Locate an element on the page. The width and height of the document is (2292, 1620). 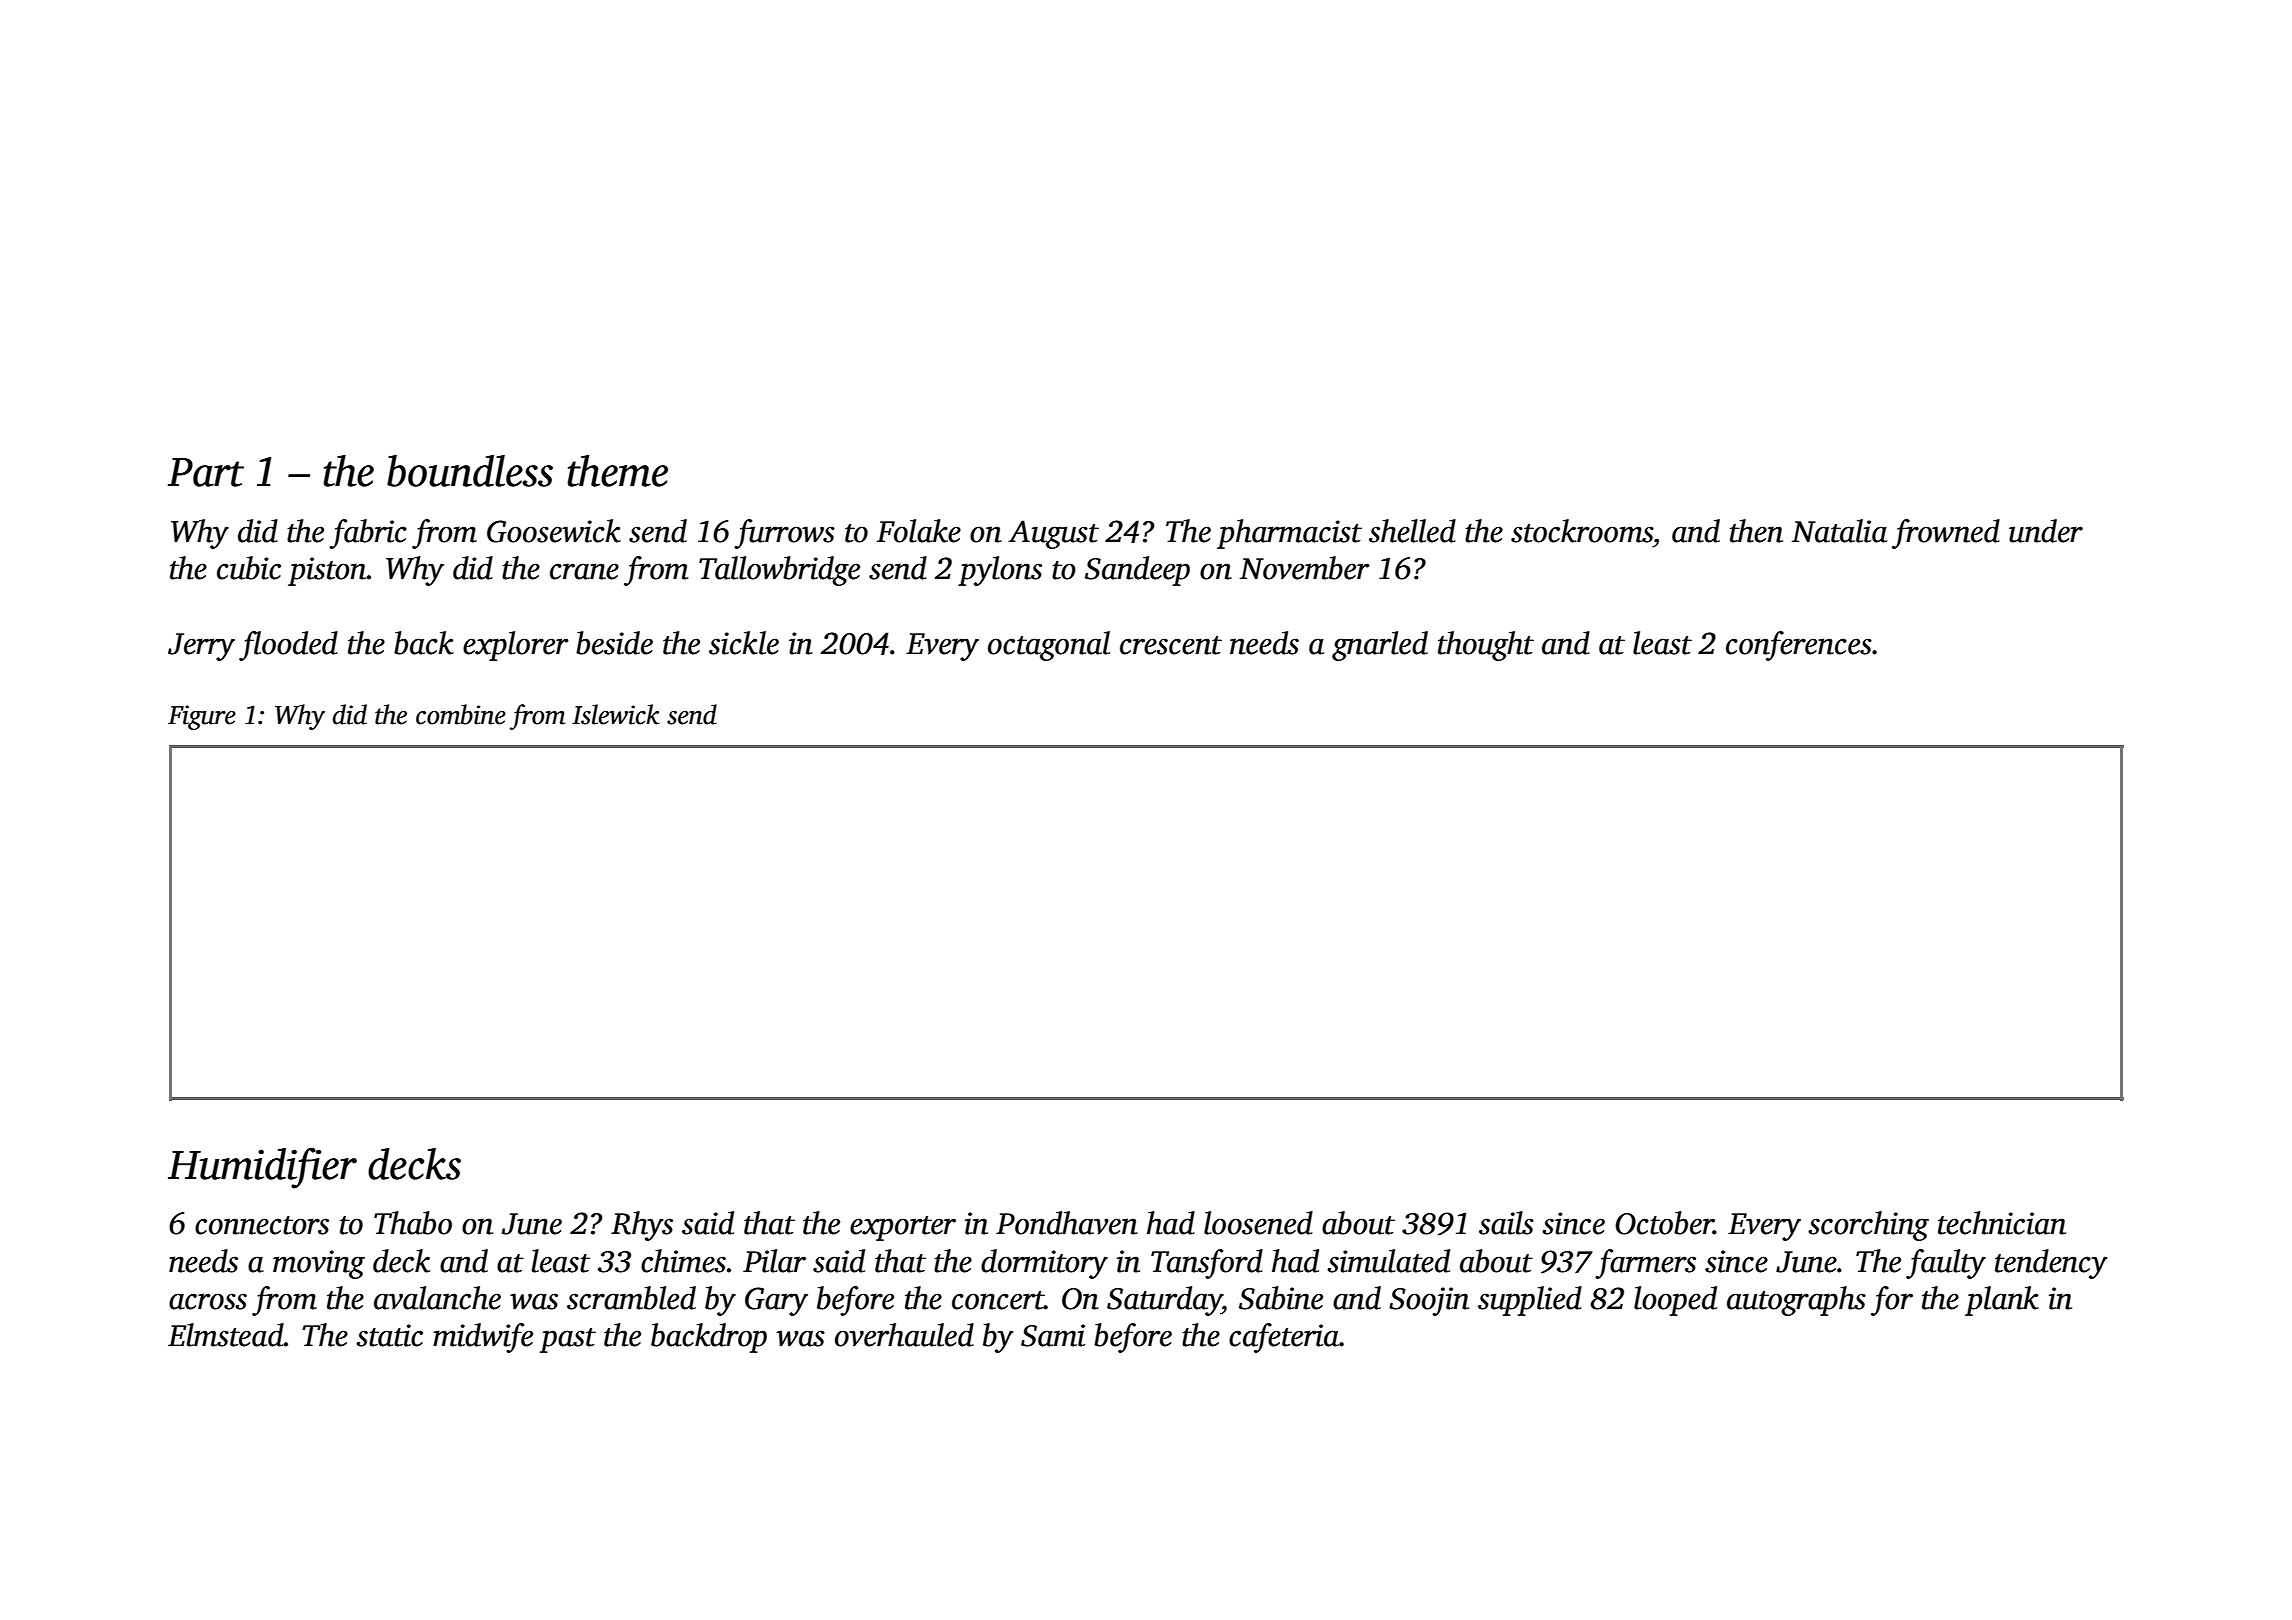
conferences is located at coordinates (1799, 646).
